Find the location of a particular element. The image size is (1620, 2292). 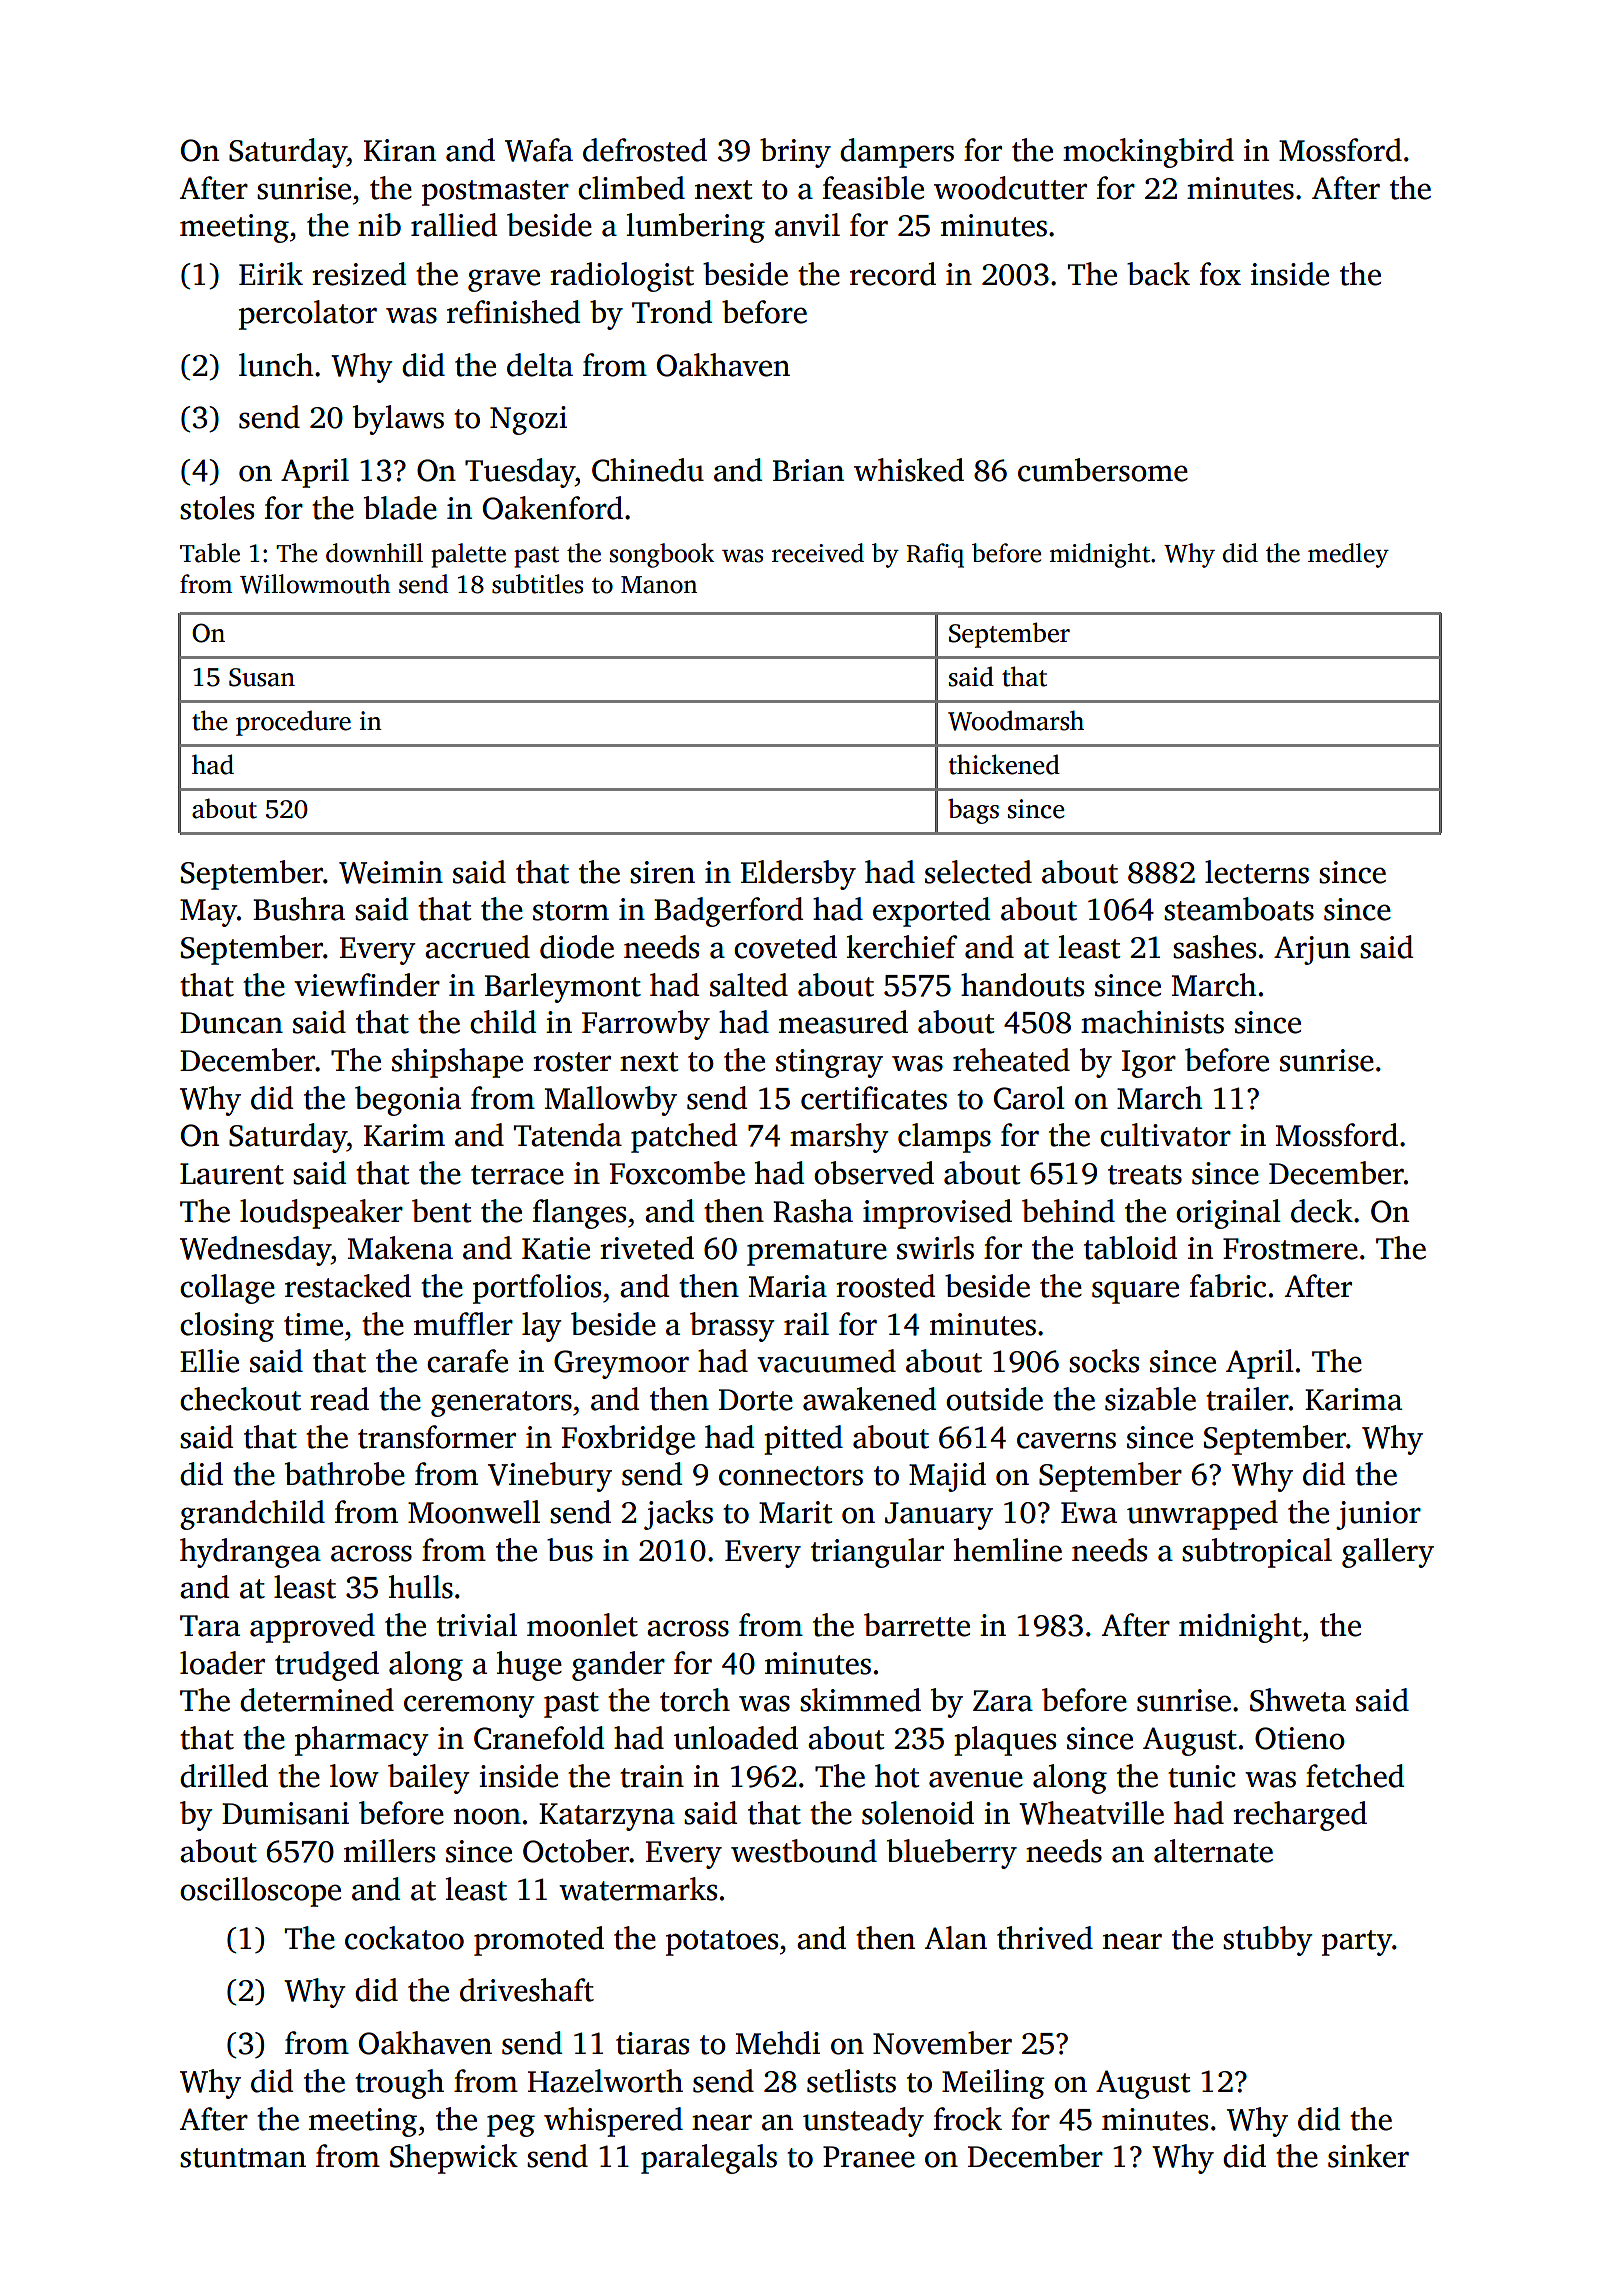

Rafiq is located at coordinates (935, 555).
